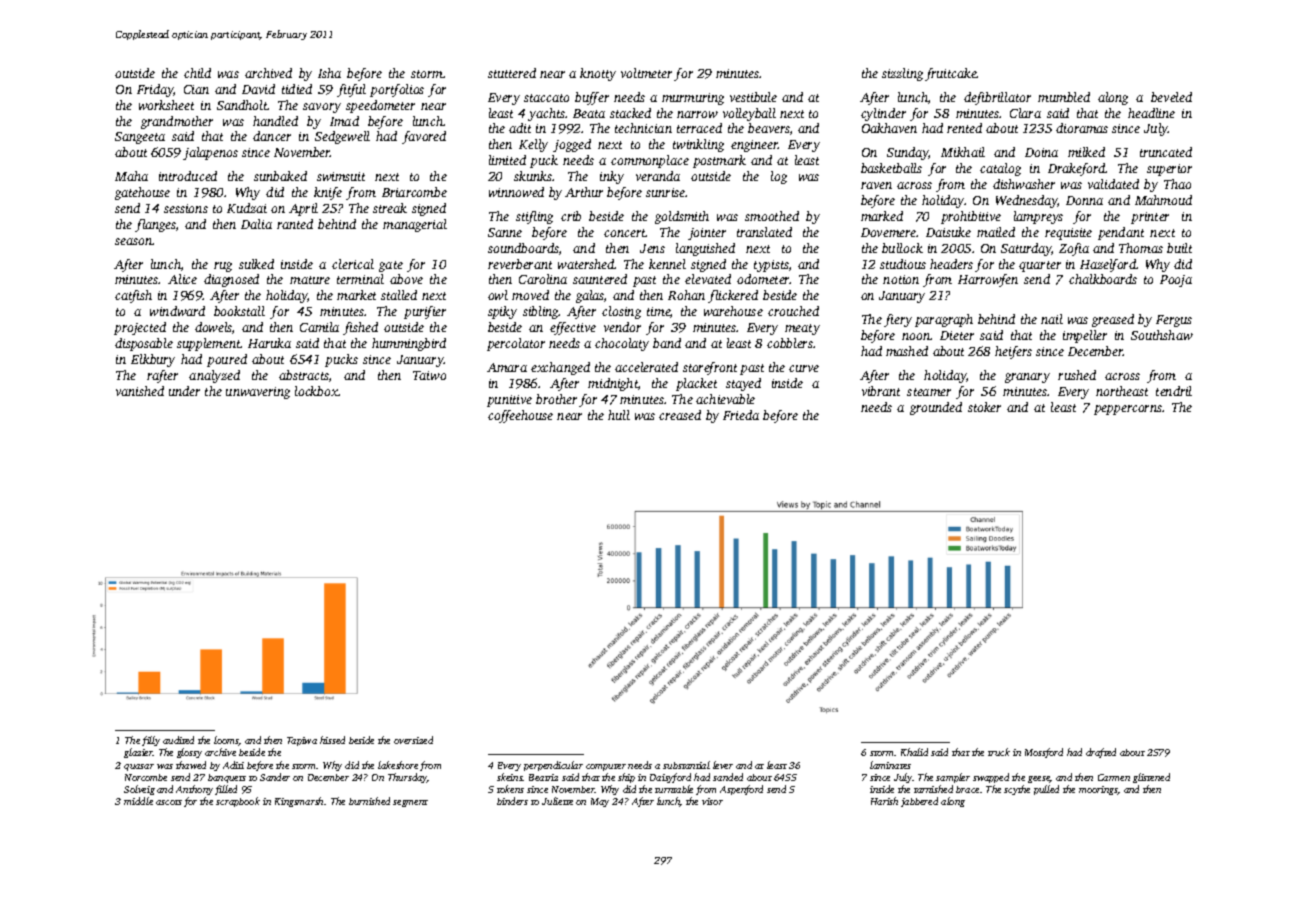  I want to click on unwavering, so click(258, 393).
